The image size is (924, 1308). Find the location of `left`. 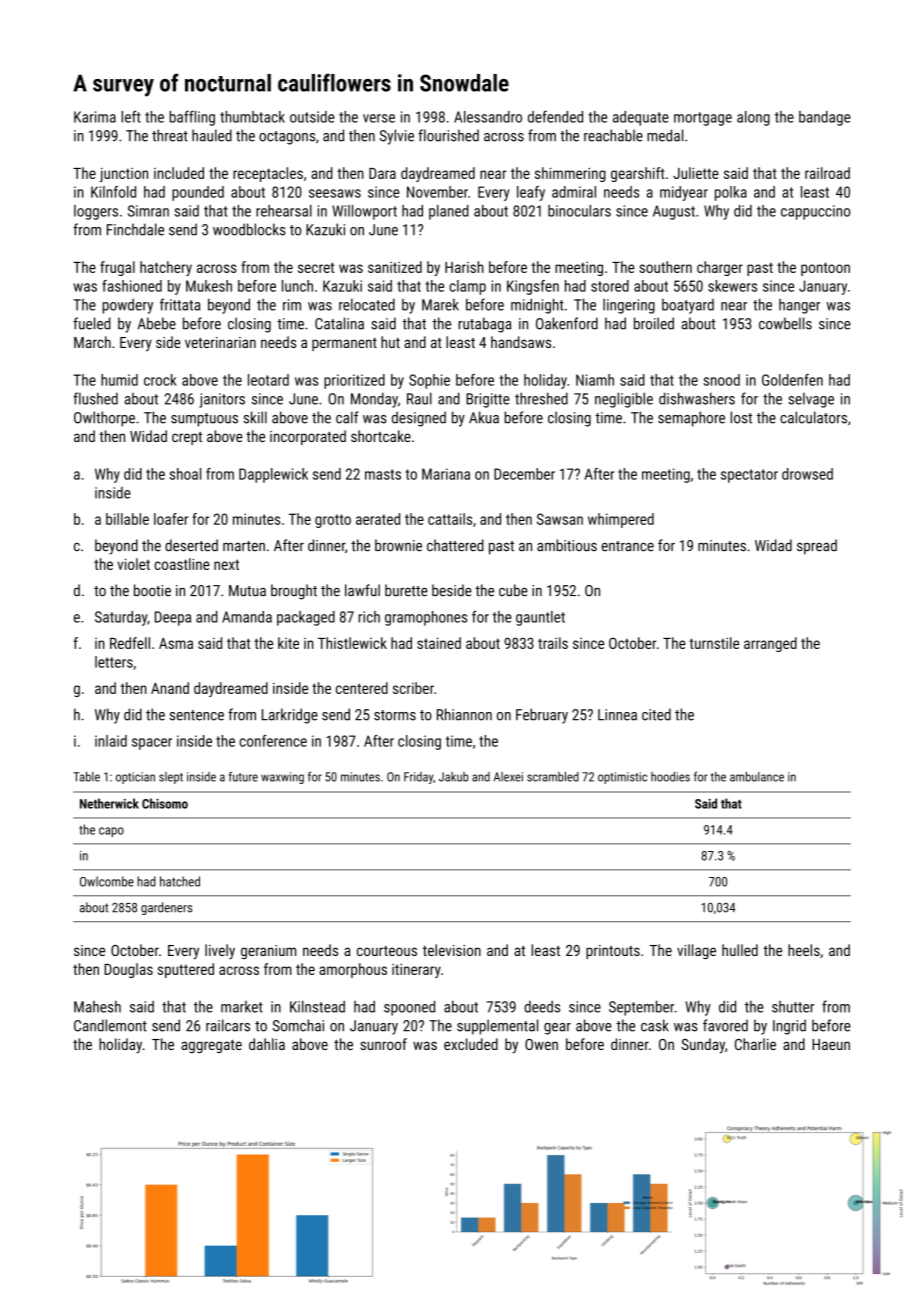

left is located at coordinates (131, 116).
